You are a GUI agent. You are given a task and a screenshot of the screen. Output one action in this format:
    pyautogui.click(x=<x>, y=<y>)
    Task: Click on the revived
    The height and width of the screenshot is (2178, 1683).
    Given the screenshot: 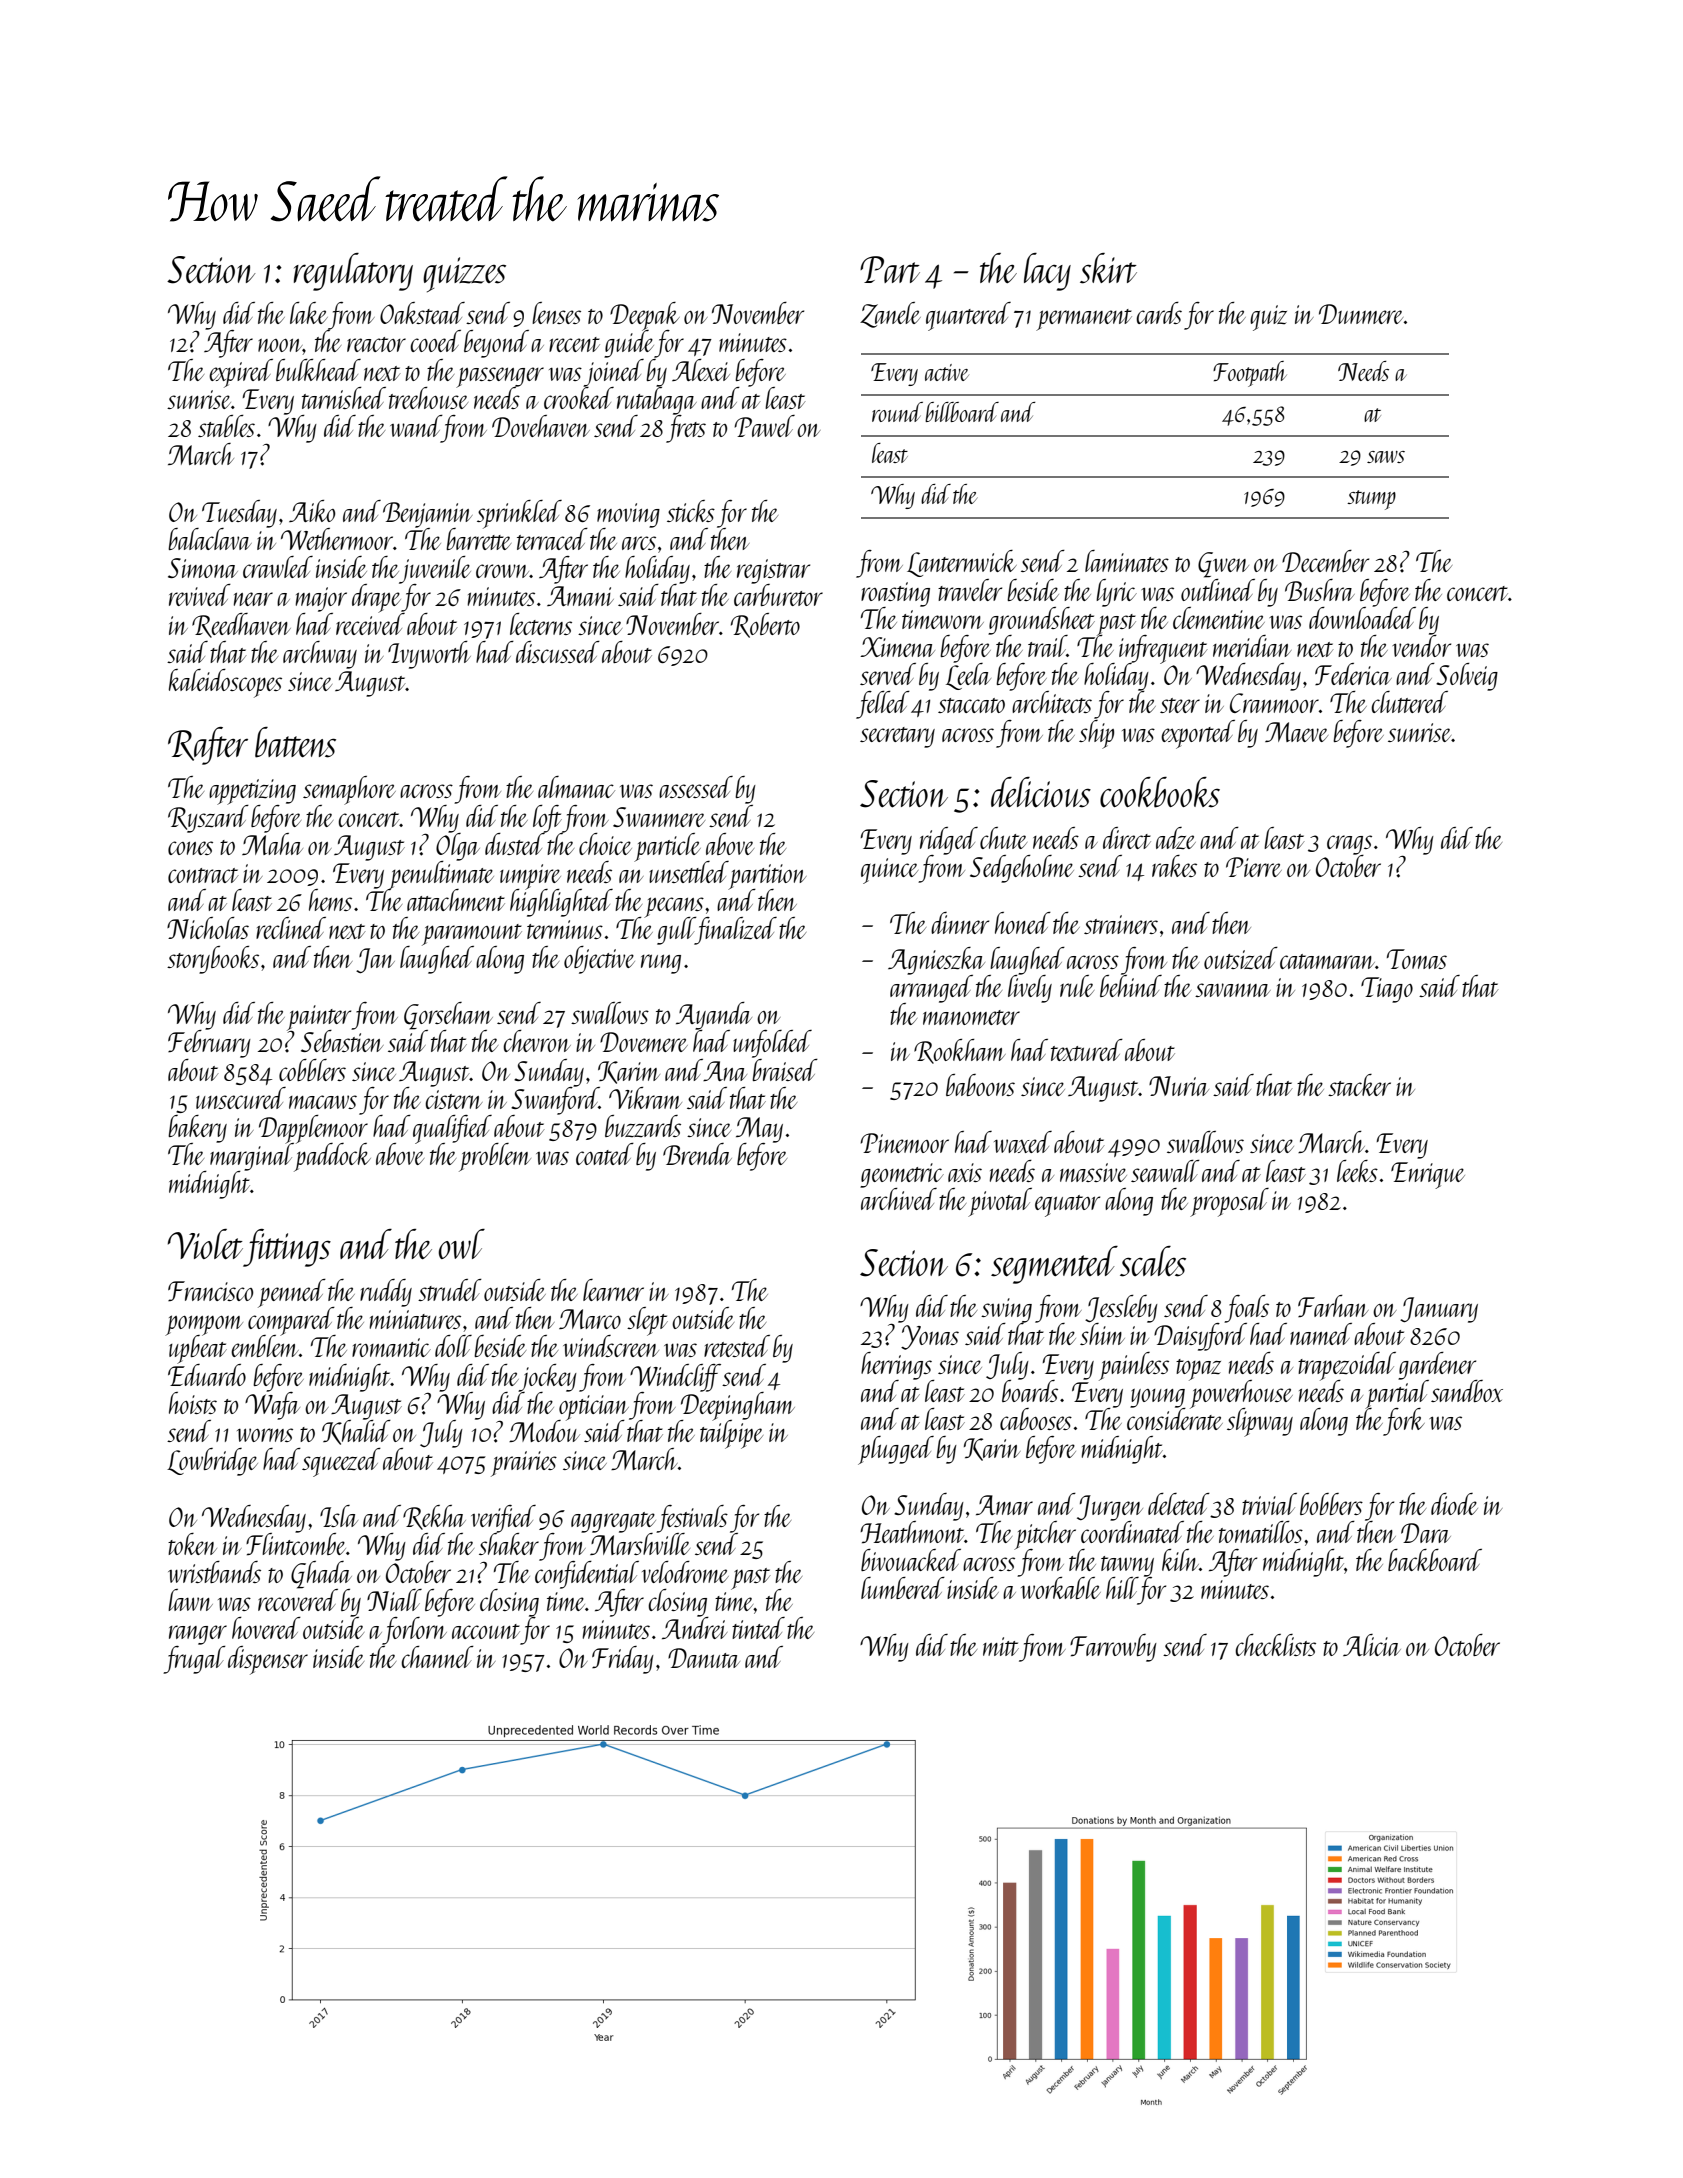 What is the action you would take?
    pyautogui.click(x=200, y=595)
